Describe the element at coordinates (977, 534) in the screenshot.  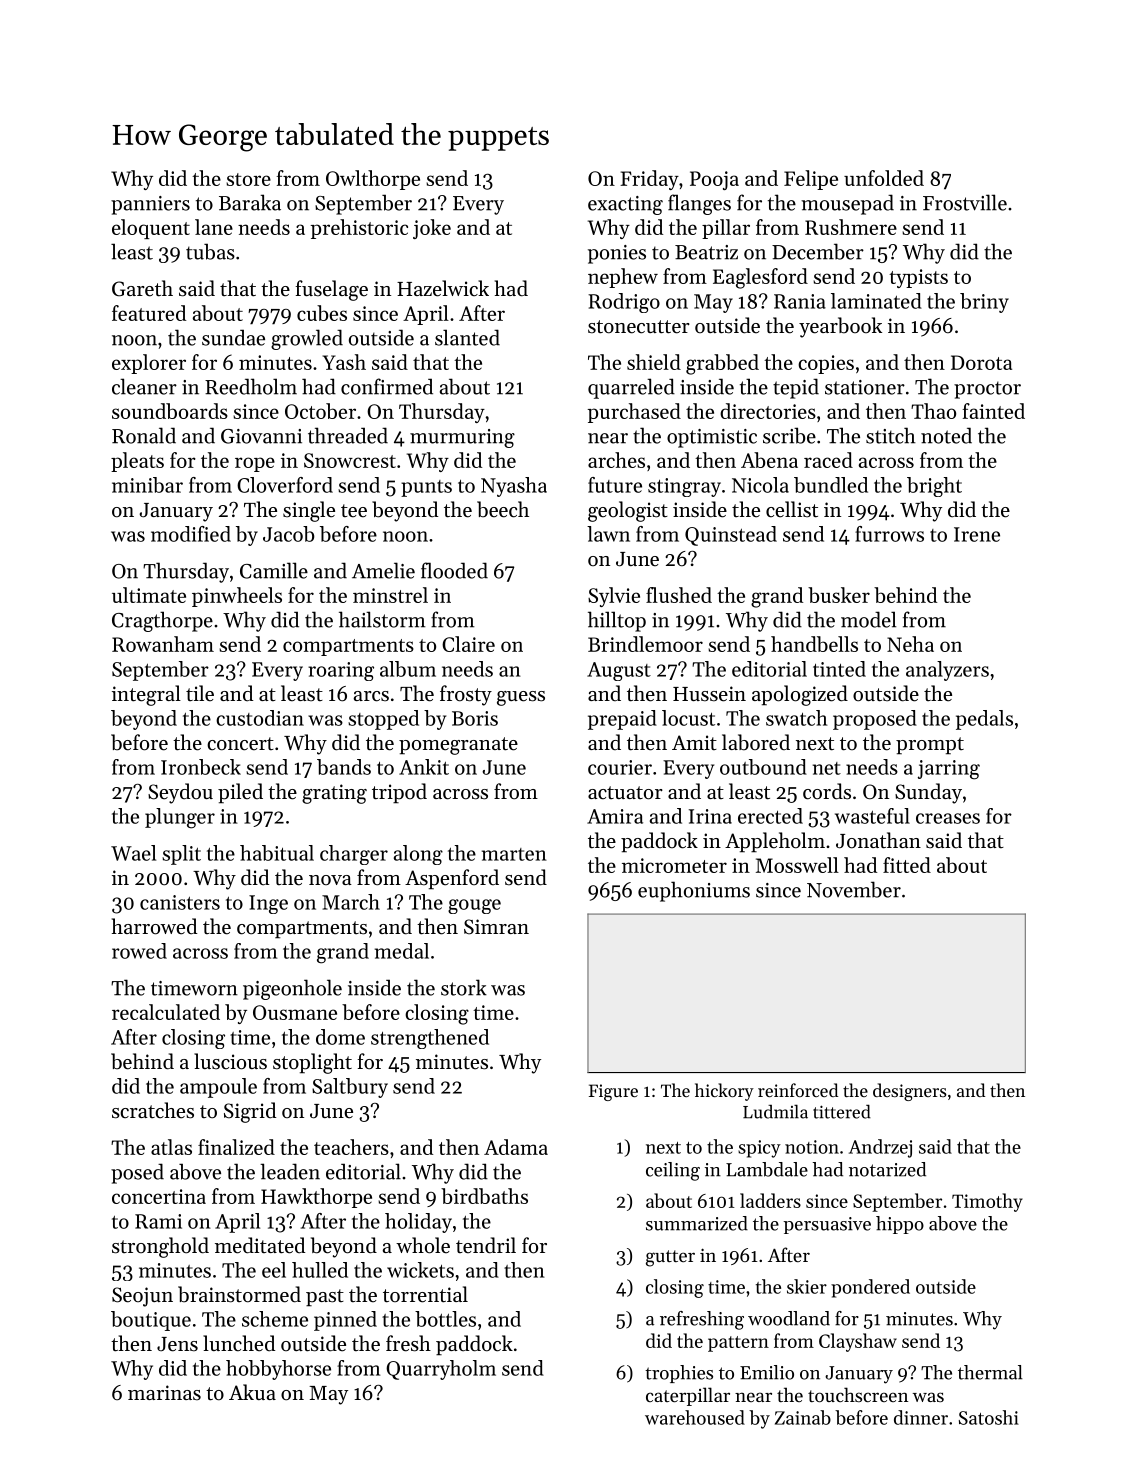
I see `Irene` at that location.
